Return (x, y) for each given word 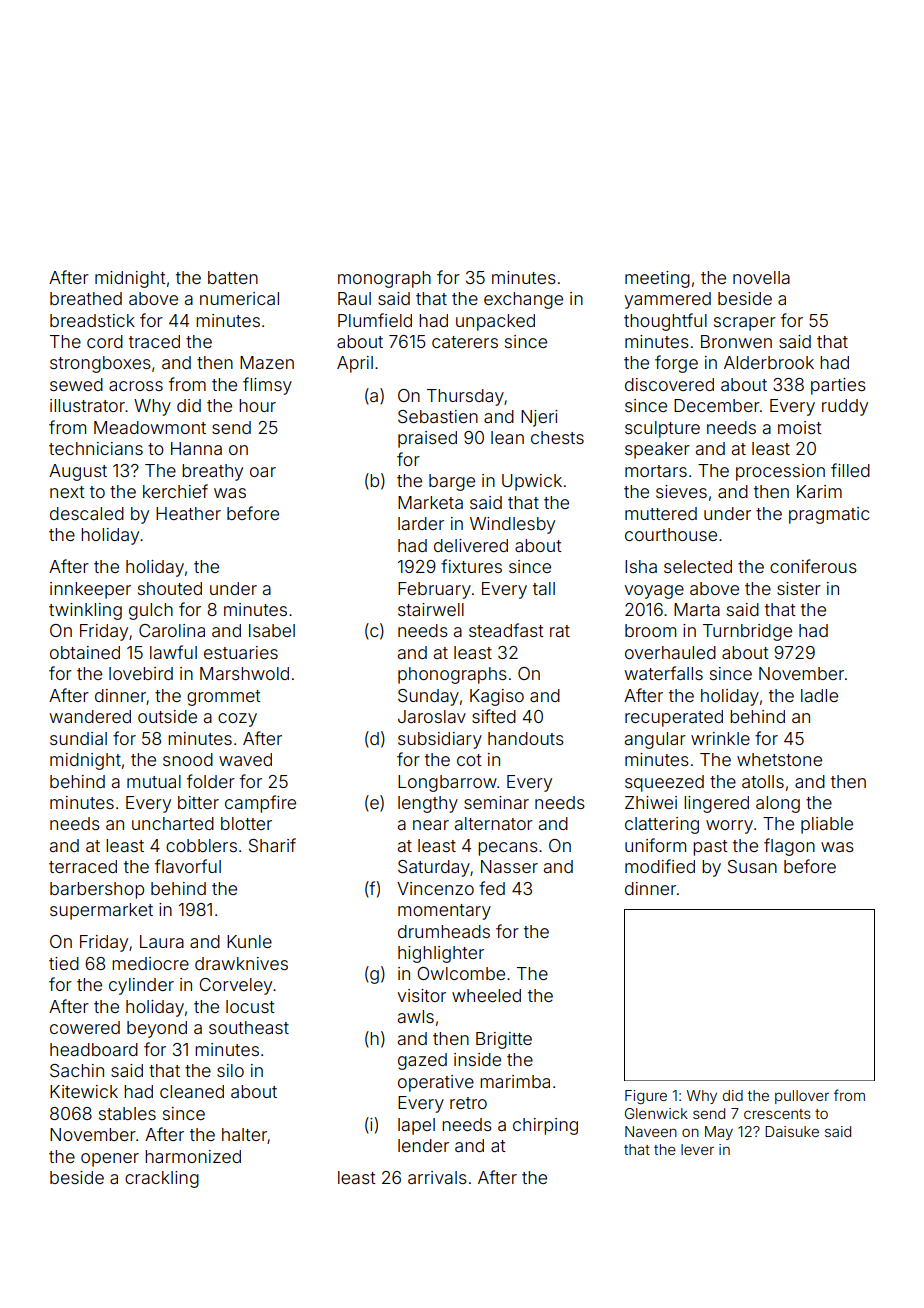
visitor (422, 995)
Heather (188, 513)
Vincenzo (435, 888)
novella (761, 277)
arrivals (437, 1177)
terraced (83, 866)
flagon (789, 847)
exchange (523, 300)
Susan (752, 866)
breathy (212, 472)
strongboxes (100, 364)
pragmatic (829, 515)
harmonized (193, 1156)
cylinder (141, 986)
